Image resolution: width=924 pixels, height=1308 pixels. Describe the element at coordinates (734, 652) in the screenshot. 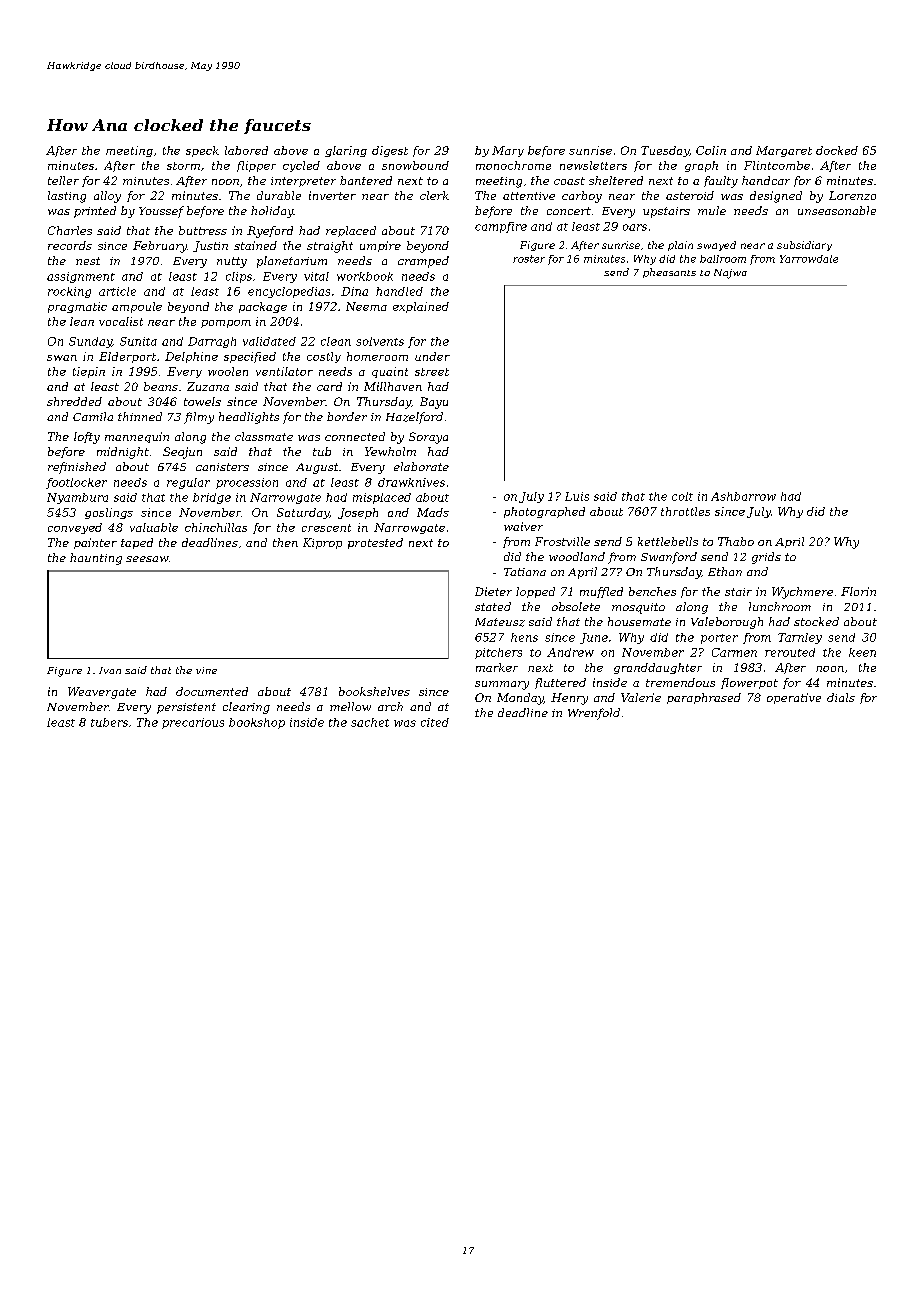

I see `Carmen` at that location.
